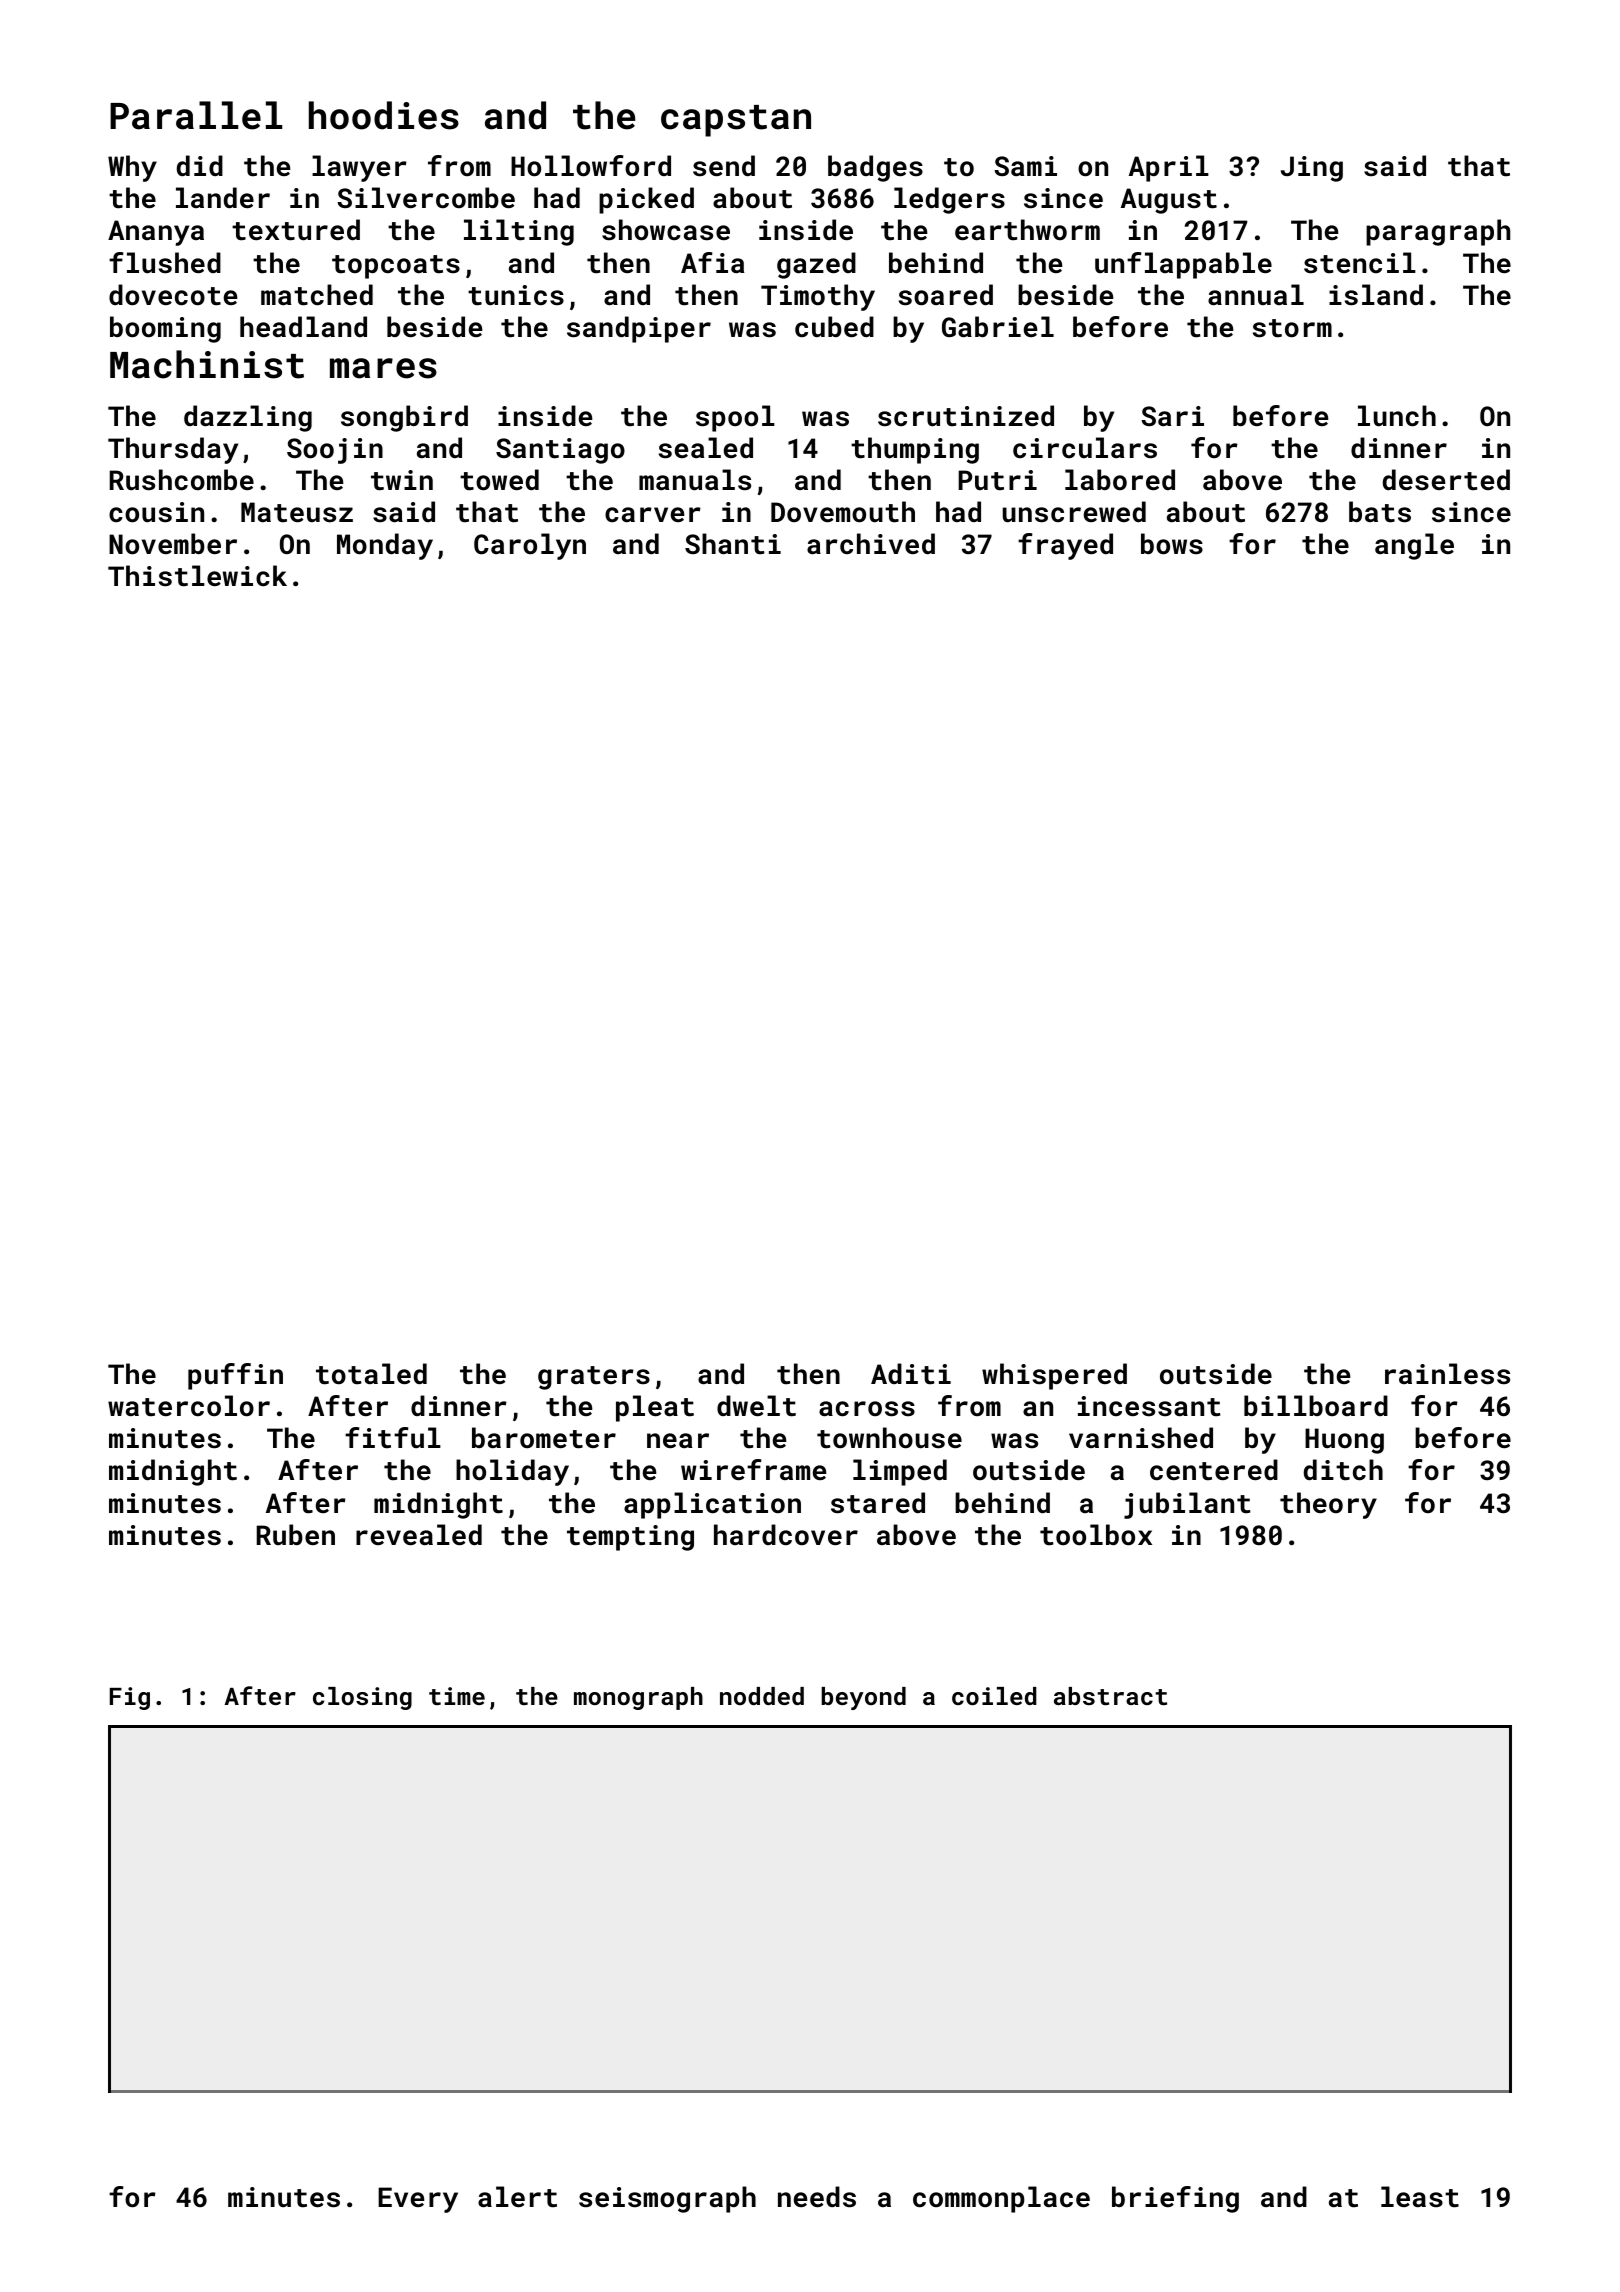 This document has width=1620, height=2292. I want to click on Thistlewick, so click(197, 576).
